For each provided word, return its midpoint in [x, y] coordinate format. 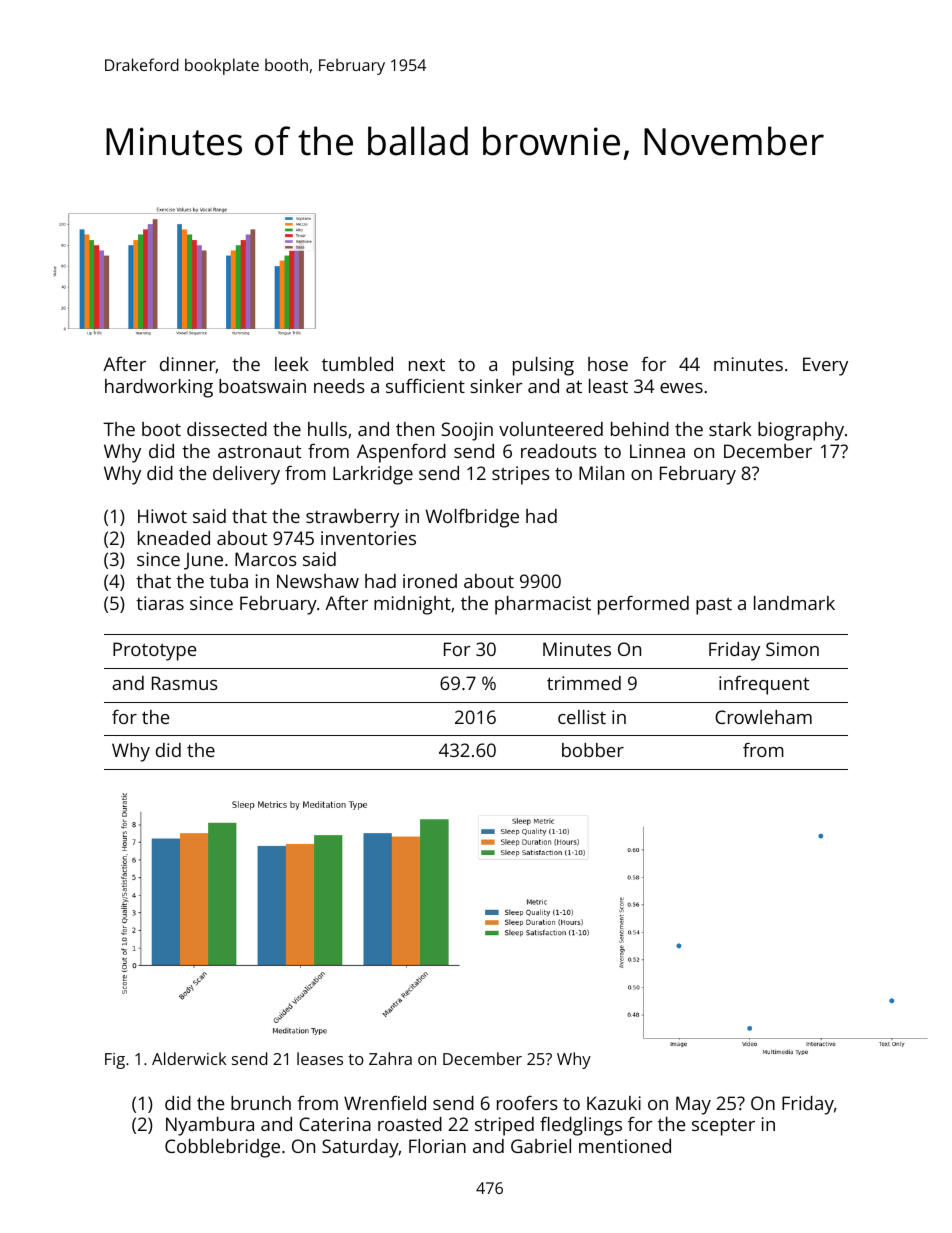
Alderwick [189, 1058]
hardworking [159, 388]
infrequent [764, 685]
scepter [723, 1127]
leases [320, 1058]
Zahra [390, 1058]
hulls [327, 429]
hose [608, 364]
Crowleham [763, 717]
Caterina [335, 1124]
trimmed [584, 683]
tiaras [160, 603]
